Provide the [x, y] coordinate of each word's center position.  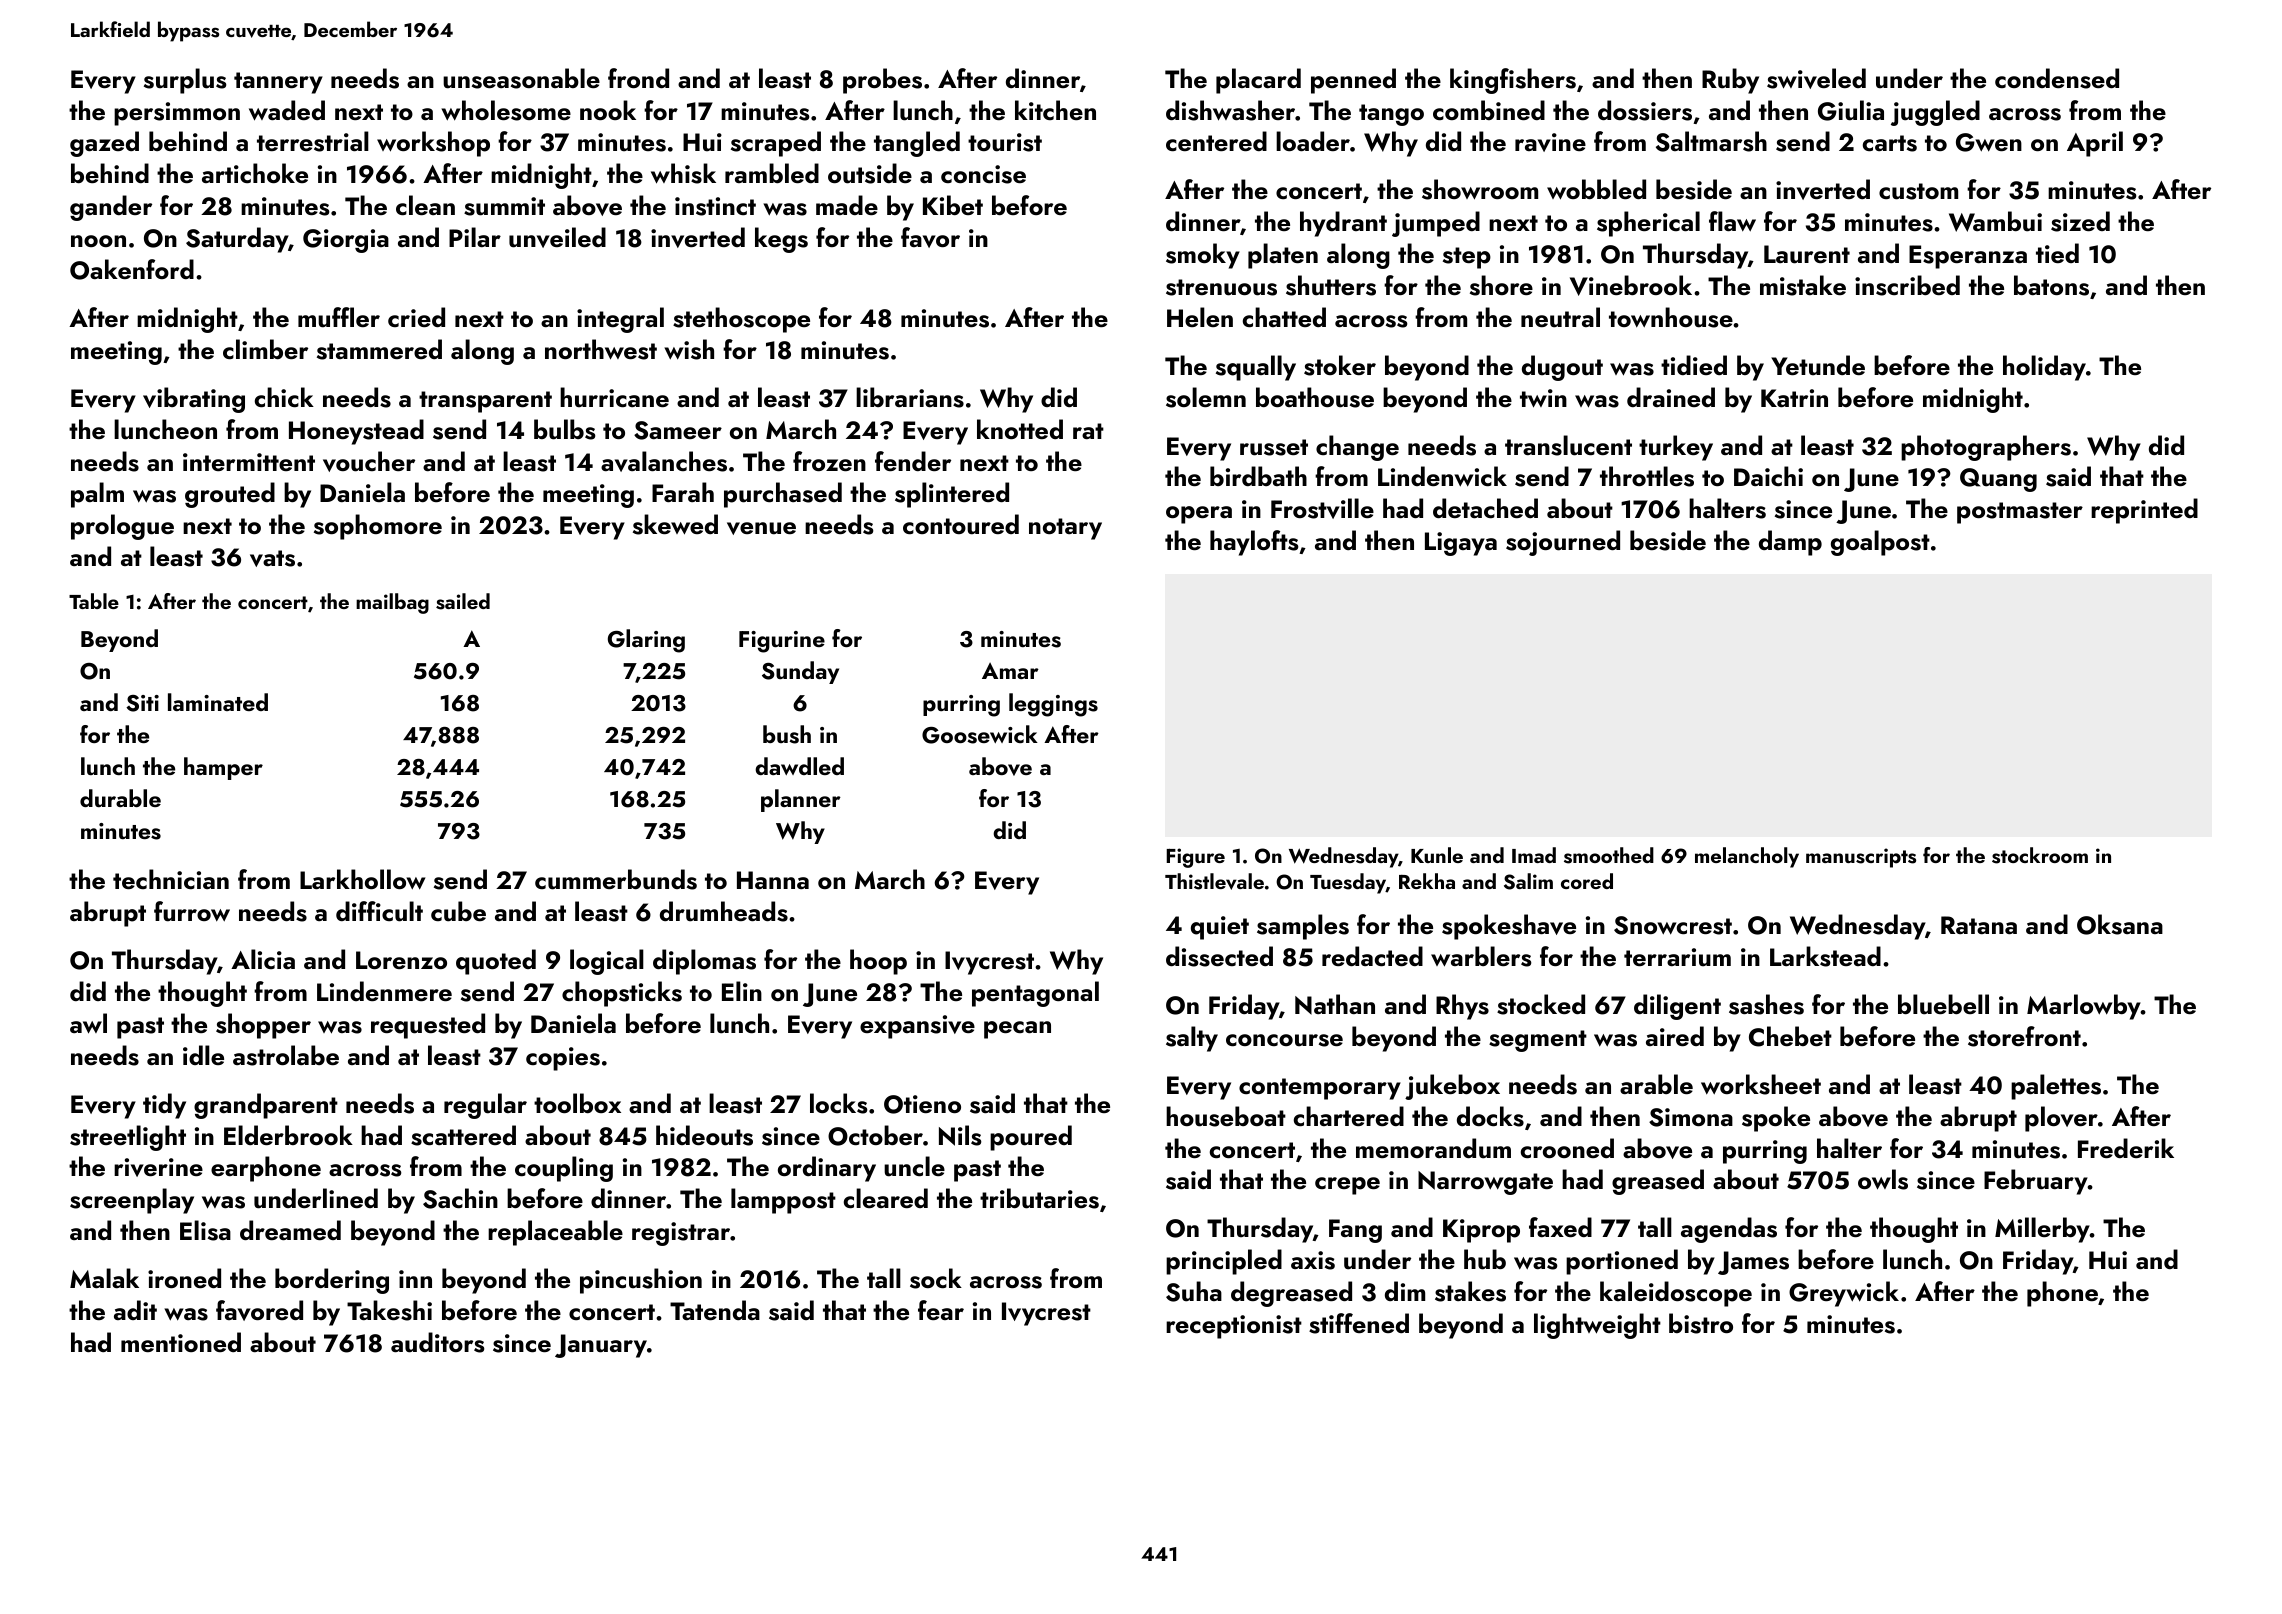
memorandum [1433, 1148]
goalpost [1880, 543]
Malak [104, 1278]
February [2036, 1182]
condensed [2057, 78]
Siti [142, 703]
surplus [185, 81]
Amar [1010, 671]
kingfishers [1513, 81]
